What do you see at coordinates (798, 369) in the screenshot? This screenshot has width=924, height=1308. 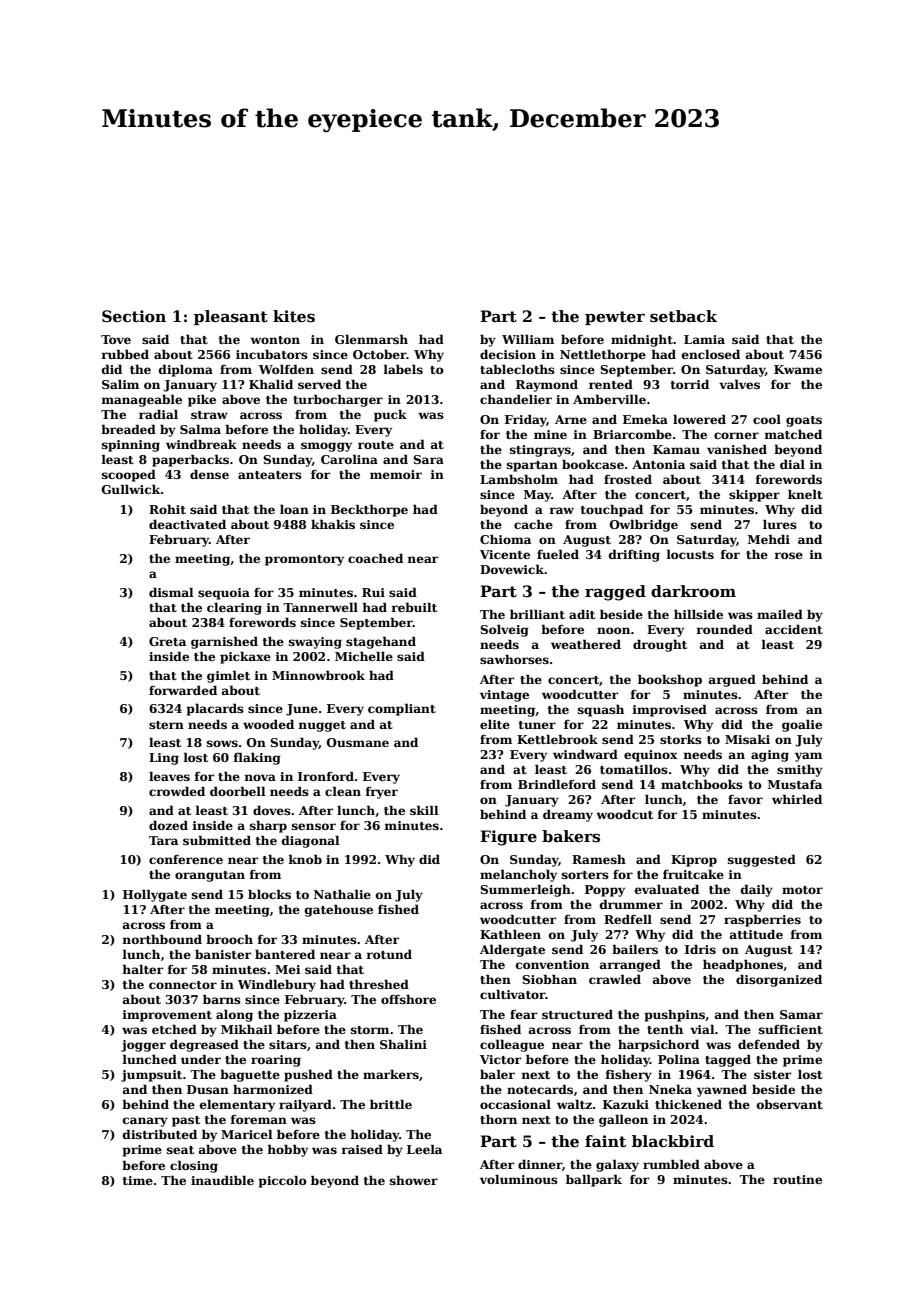 I see `Kwame` at bounding box center [798, 369].
